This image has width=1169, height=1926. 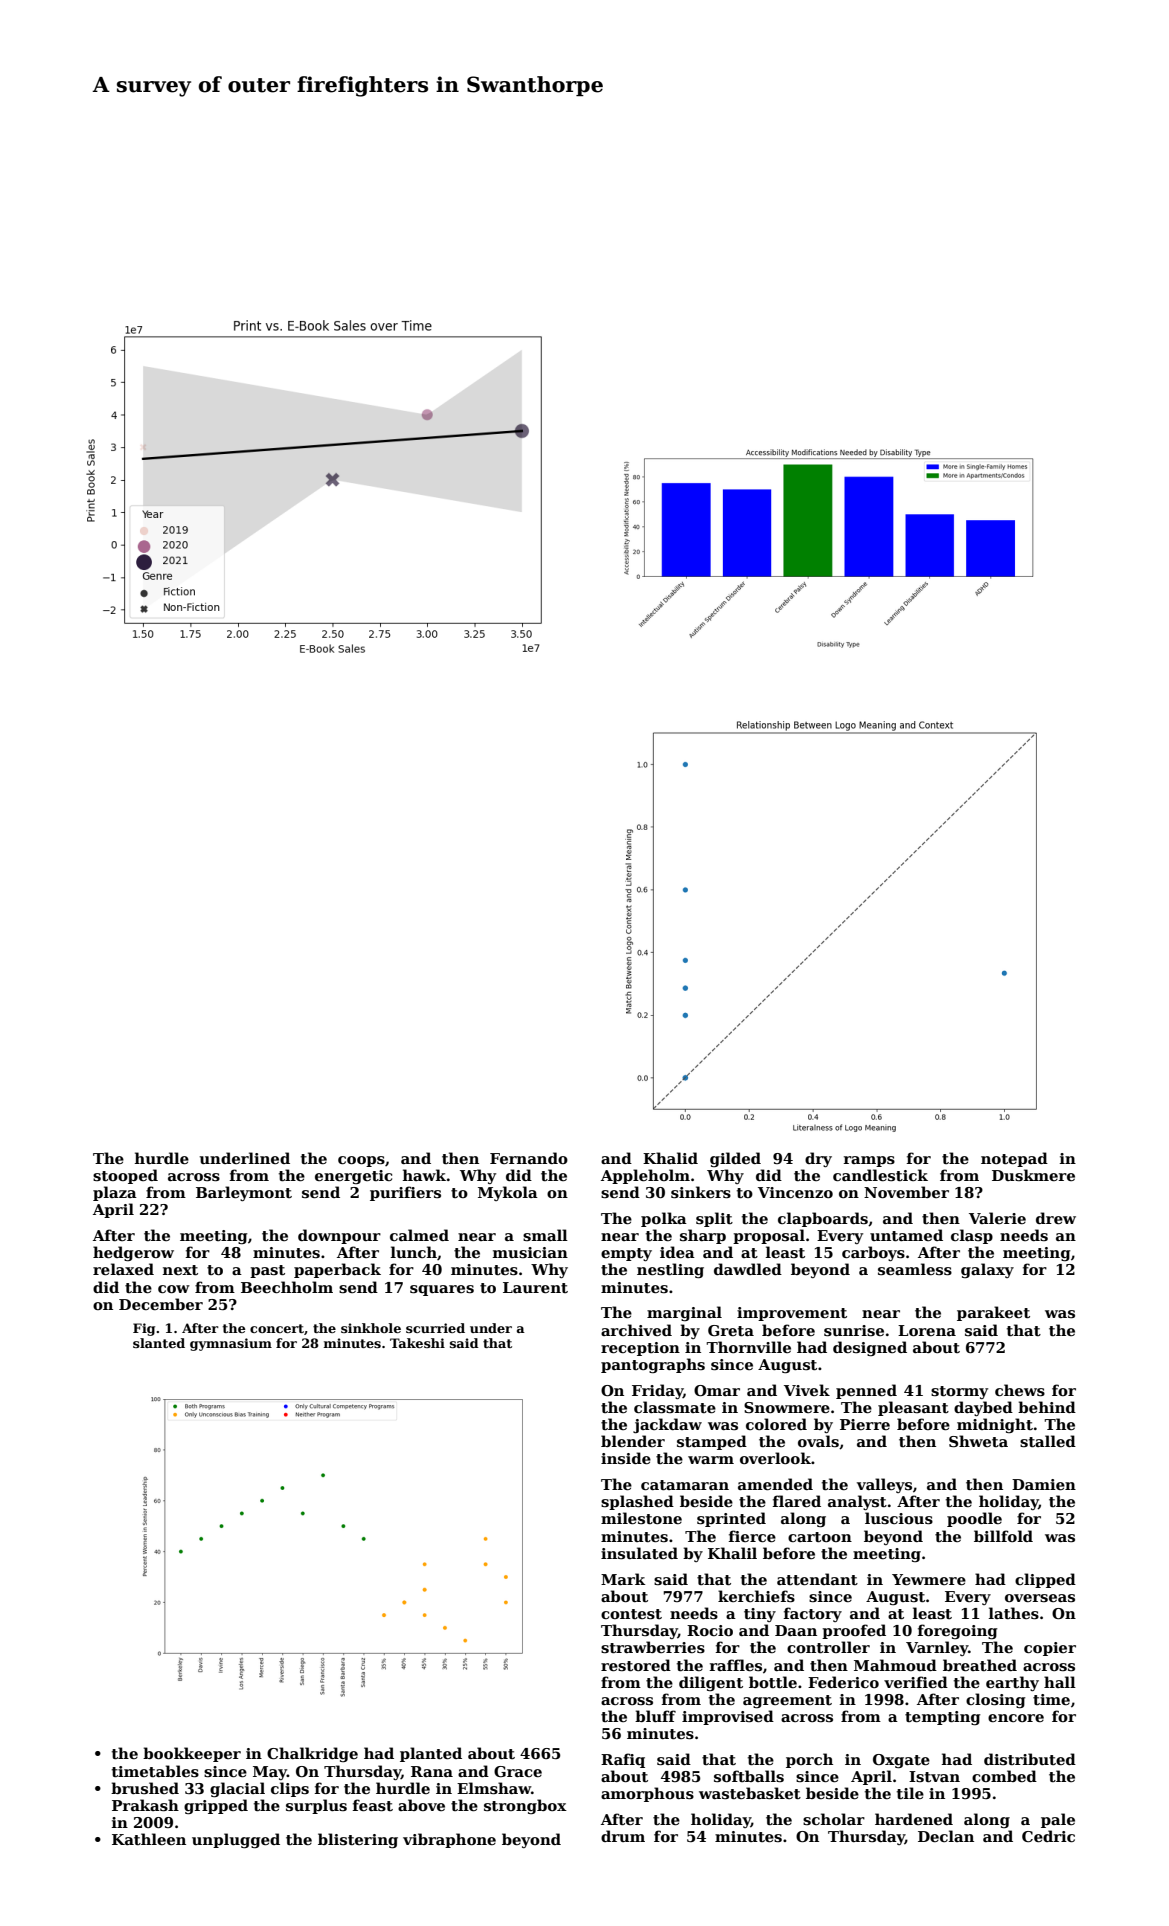 What do you see at coordinates (631, 1614) in the image?
I see `contest` at bounding box center [631, 1614].
